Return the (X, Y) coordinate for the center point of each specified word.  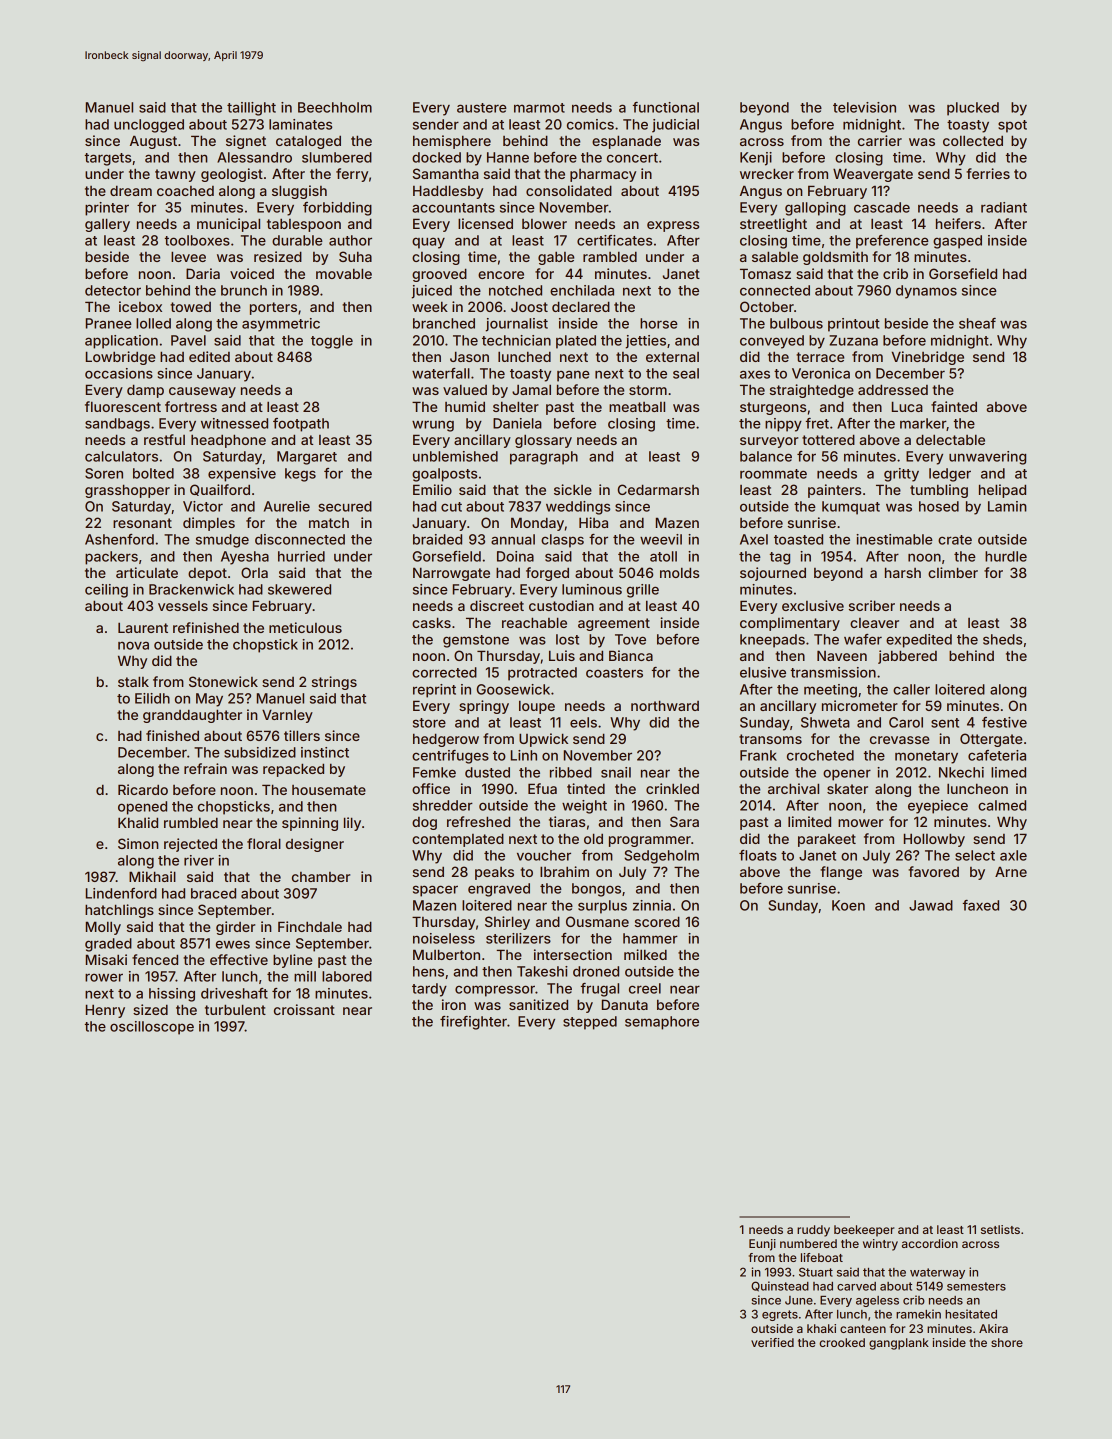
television (864, 107)
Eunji (762, 1245)
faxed (981, 905)
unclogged (149, 126)
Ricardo (143, 789)
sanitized (538, 1004)
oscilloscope (152, 1028)
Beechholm (335, 107)
